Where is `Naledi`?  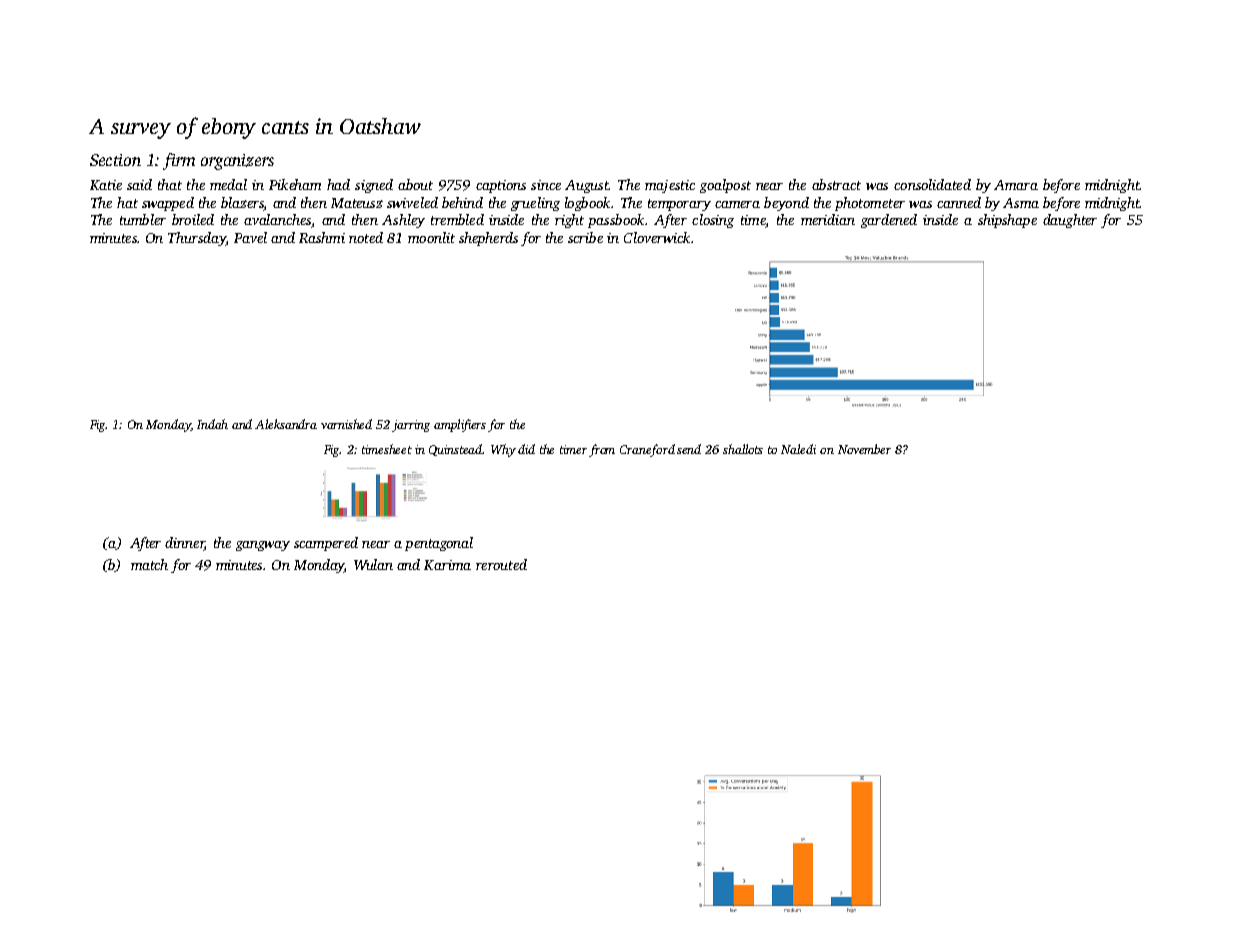
Naledi is located at coordinates (798, 449).
